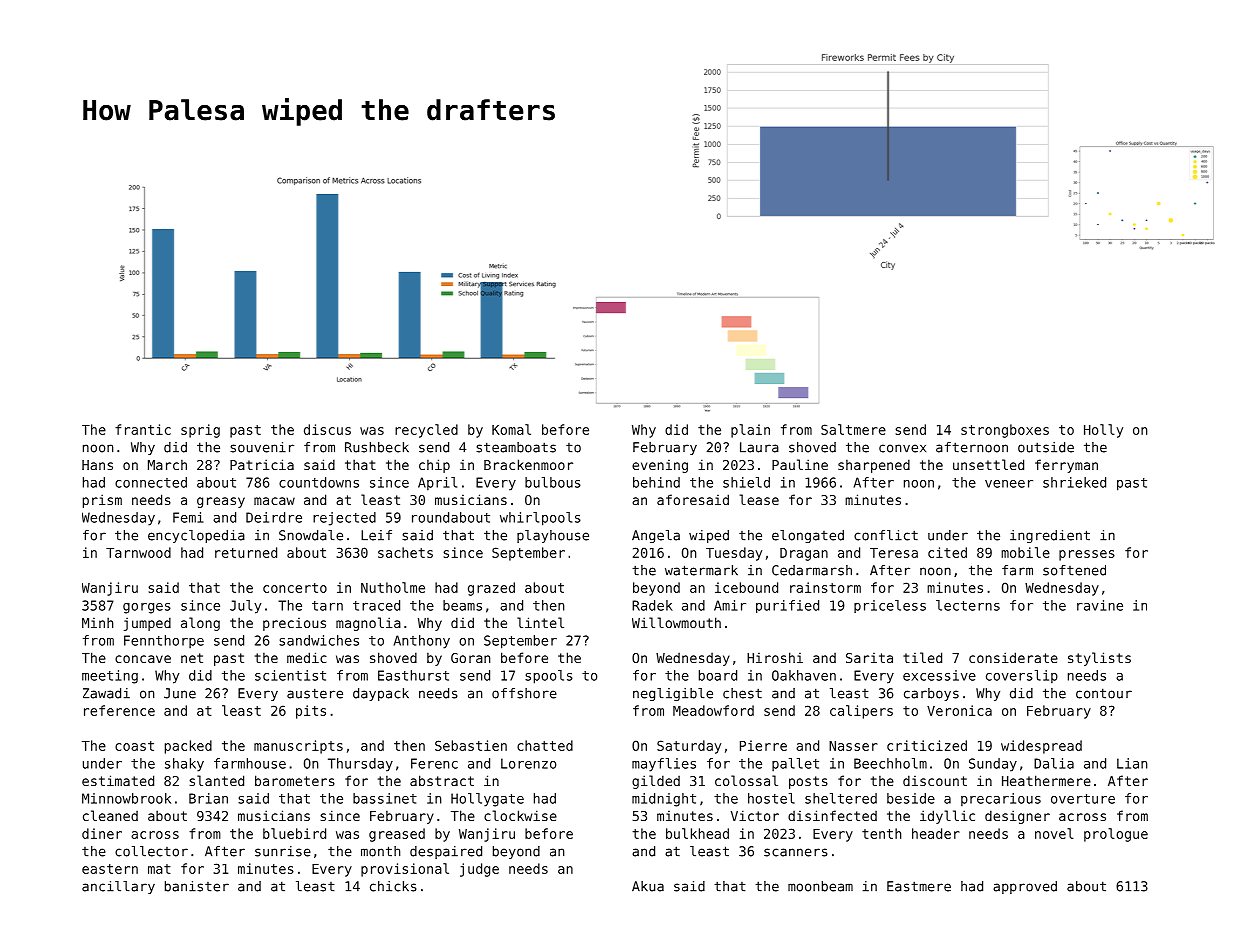 This image has height=952, width=1233. What do you see at coordinates (853, 429) in the image?
I see `Saltmere` at bounding box center [853, 429].
